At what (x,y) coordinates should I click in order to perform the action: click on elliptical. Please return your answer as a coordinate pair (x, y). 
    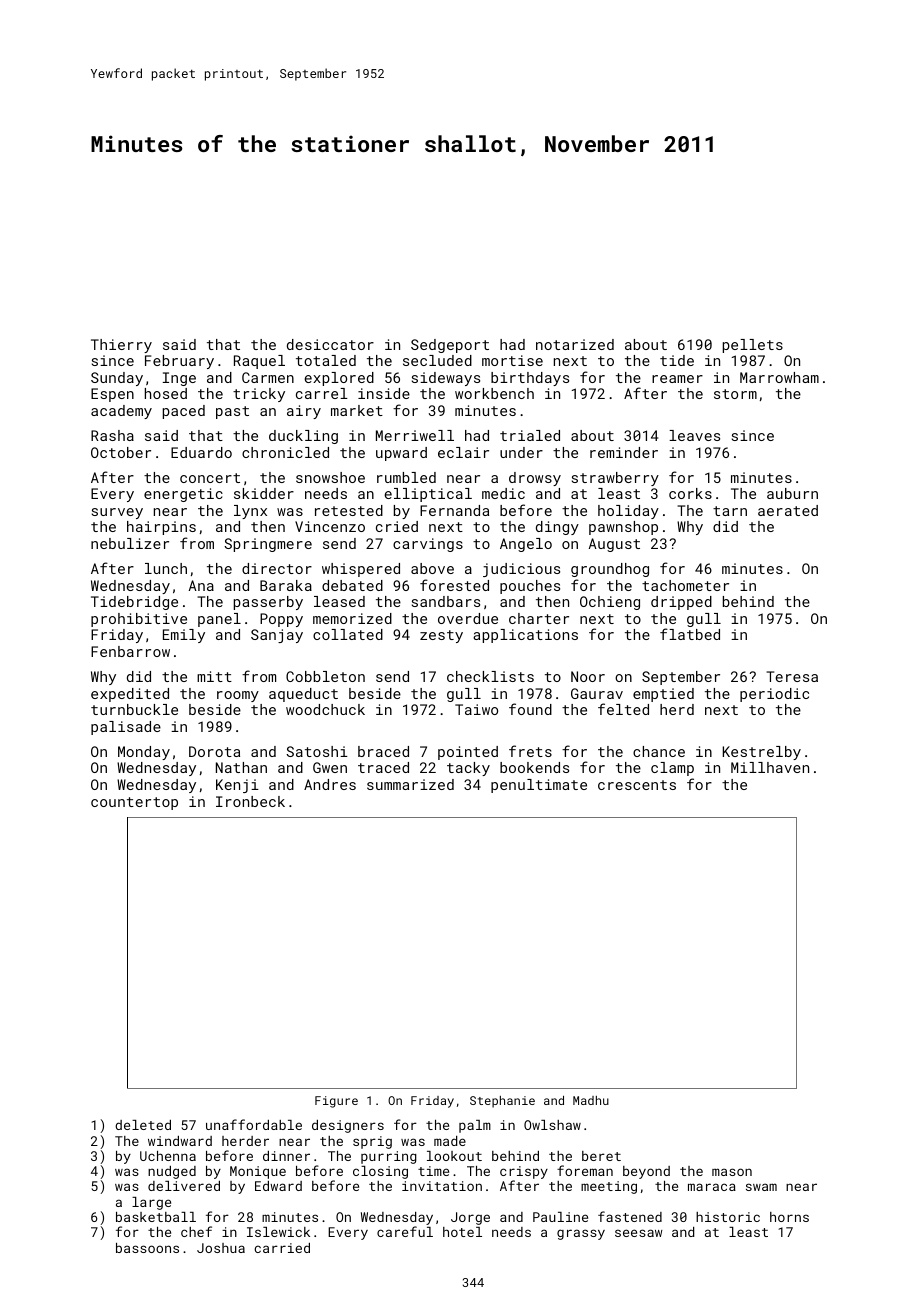
    Looking at the image, I should click on (428, 495).
